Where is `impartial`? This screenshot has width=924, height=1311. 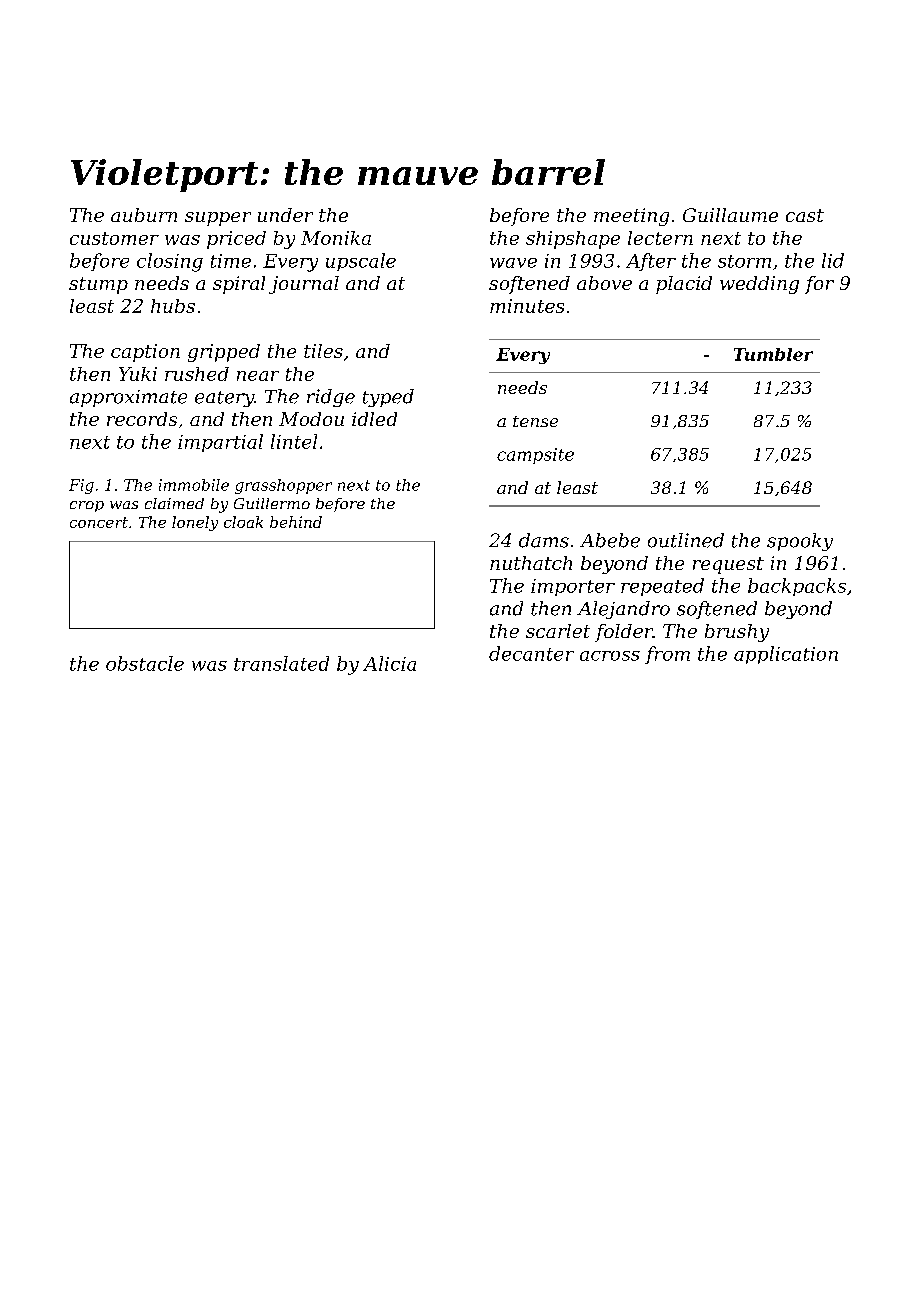 impartial is located at coordinates (220, 443).
